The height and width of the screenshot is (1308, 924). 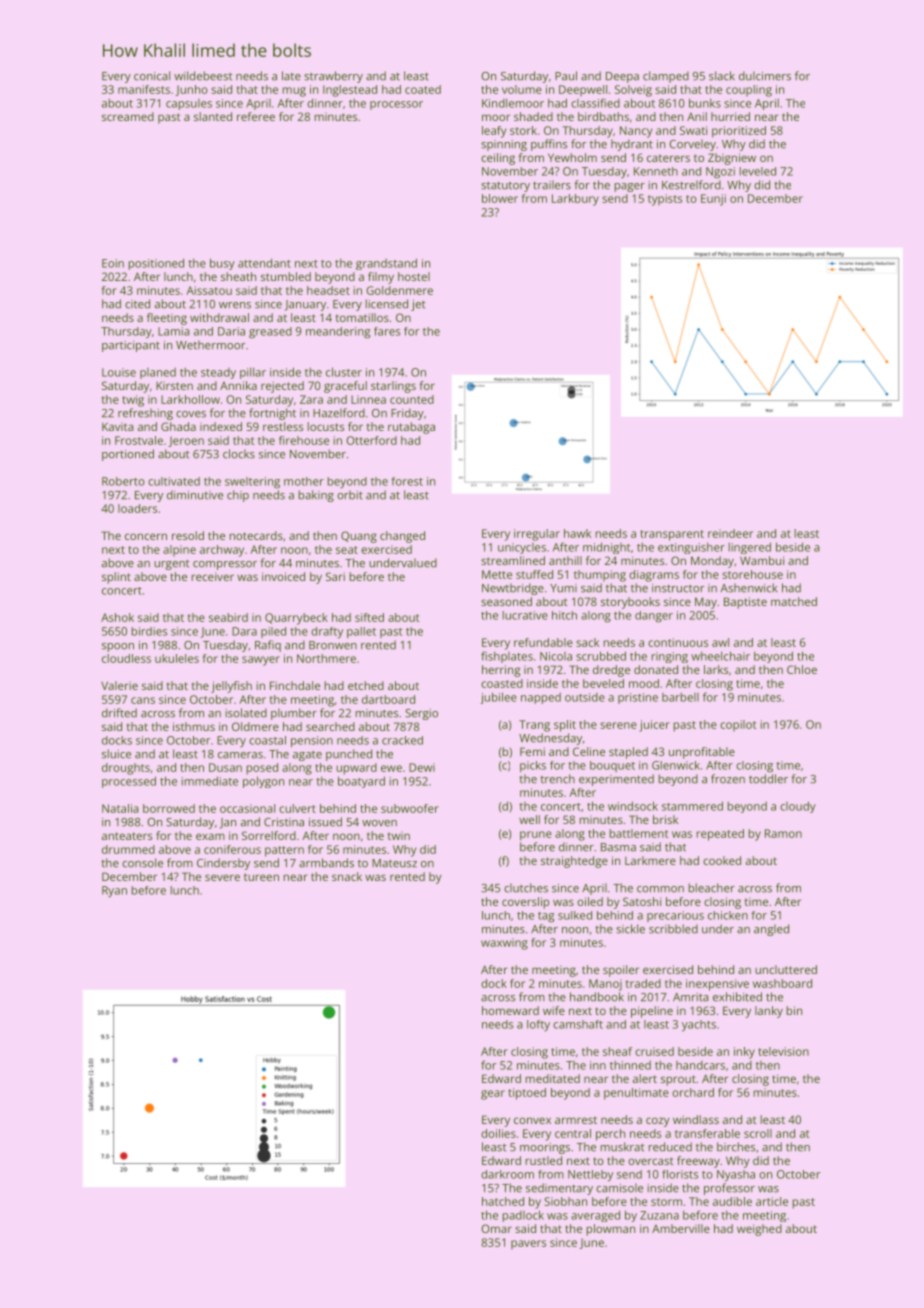 I want to click on Wambui, so click(x=762, y=560).
